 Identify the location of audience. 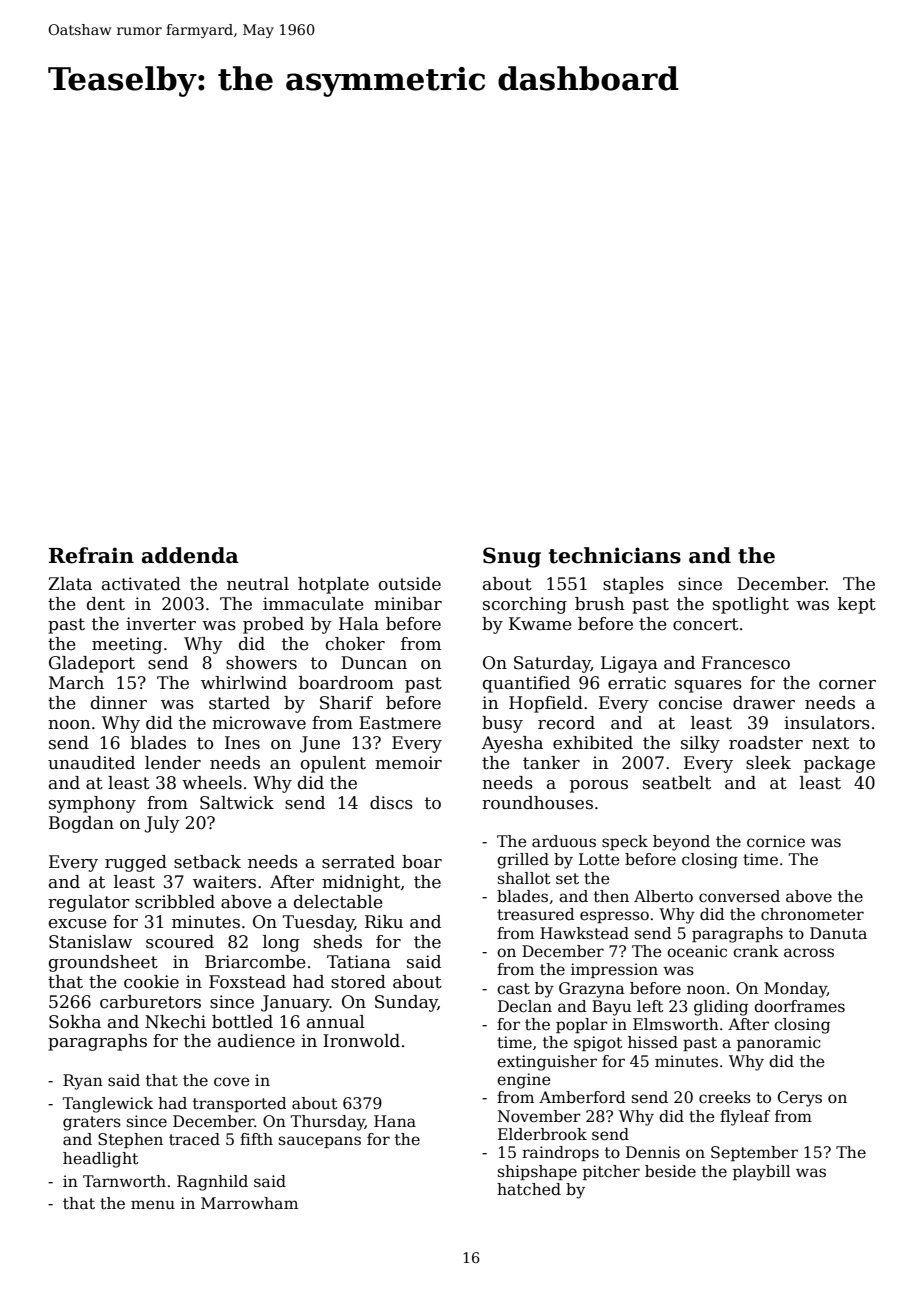
(256, 1041).
